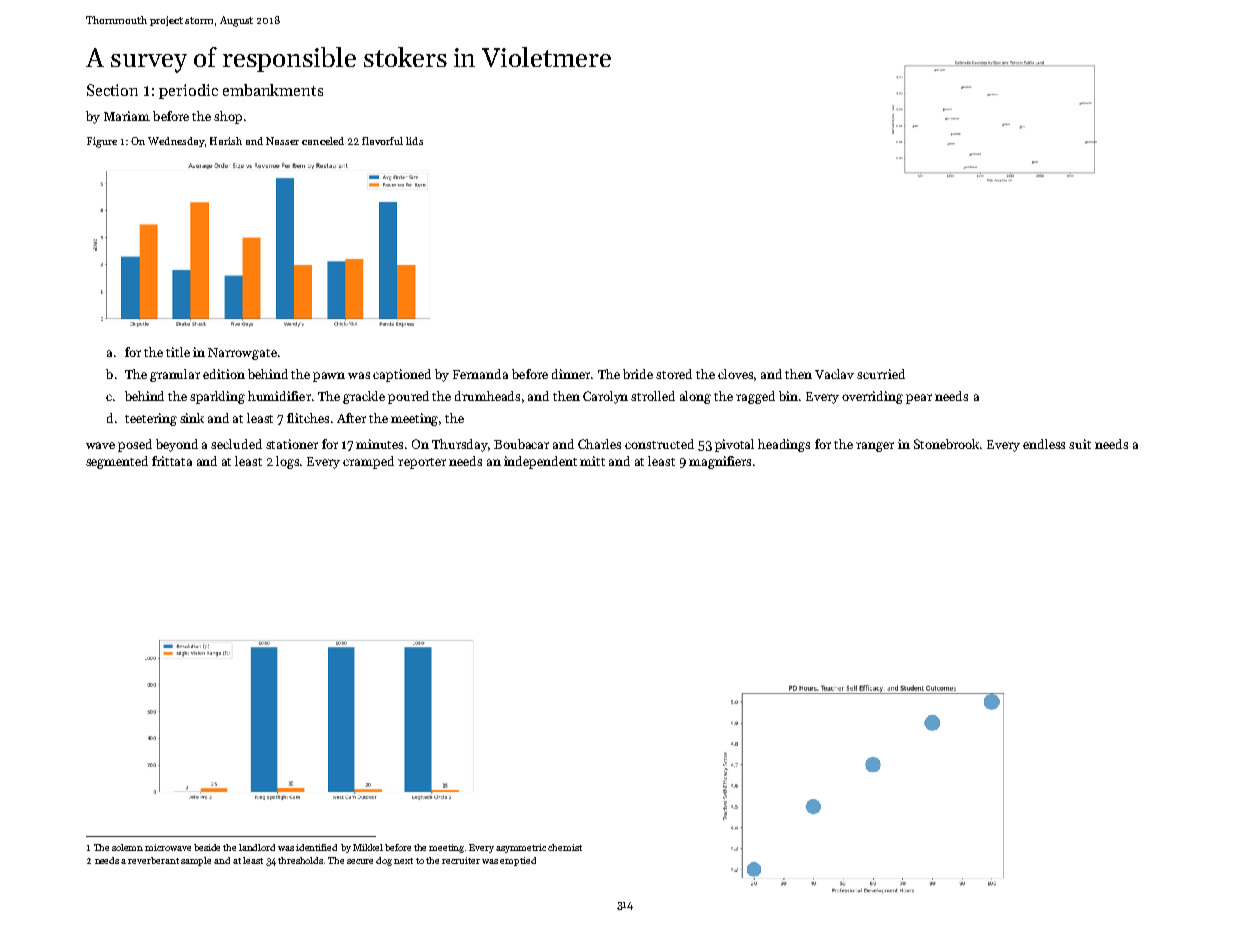 The width and height of the document is (1233, 952). Describe the element at coordinates (226, 141) in the document. I see `Harish` at that location.
